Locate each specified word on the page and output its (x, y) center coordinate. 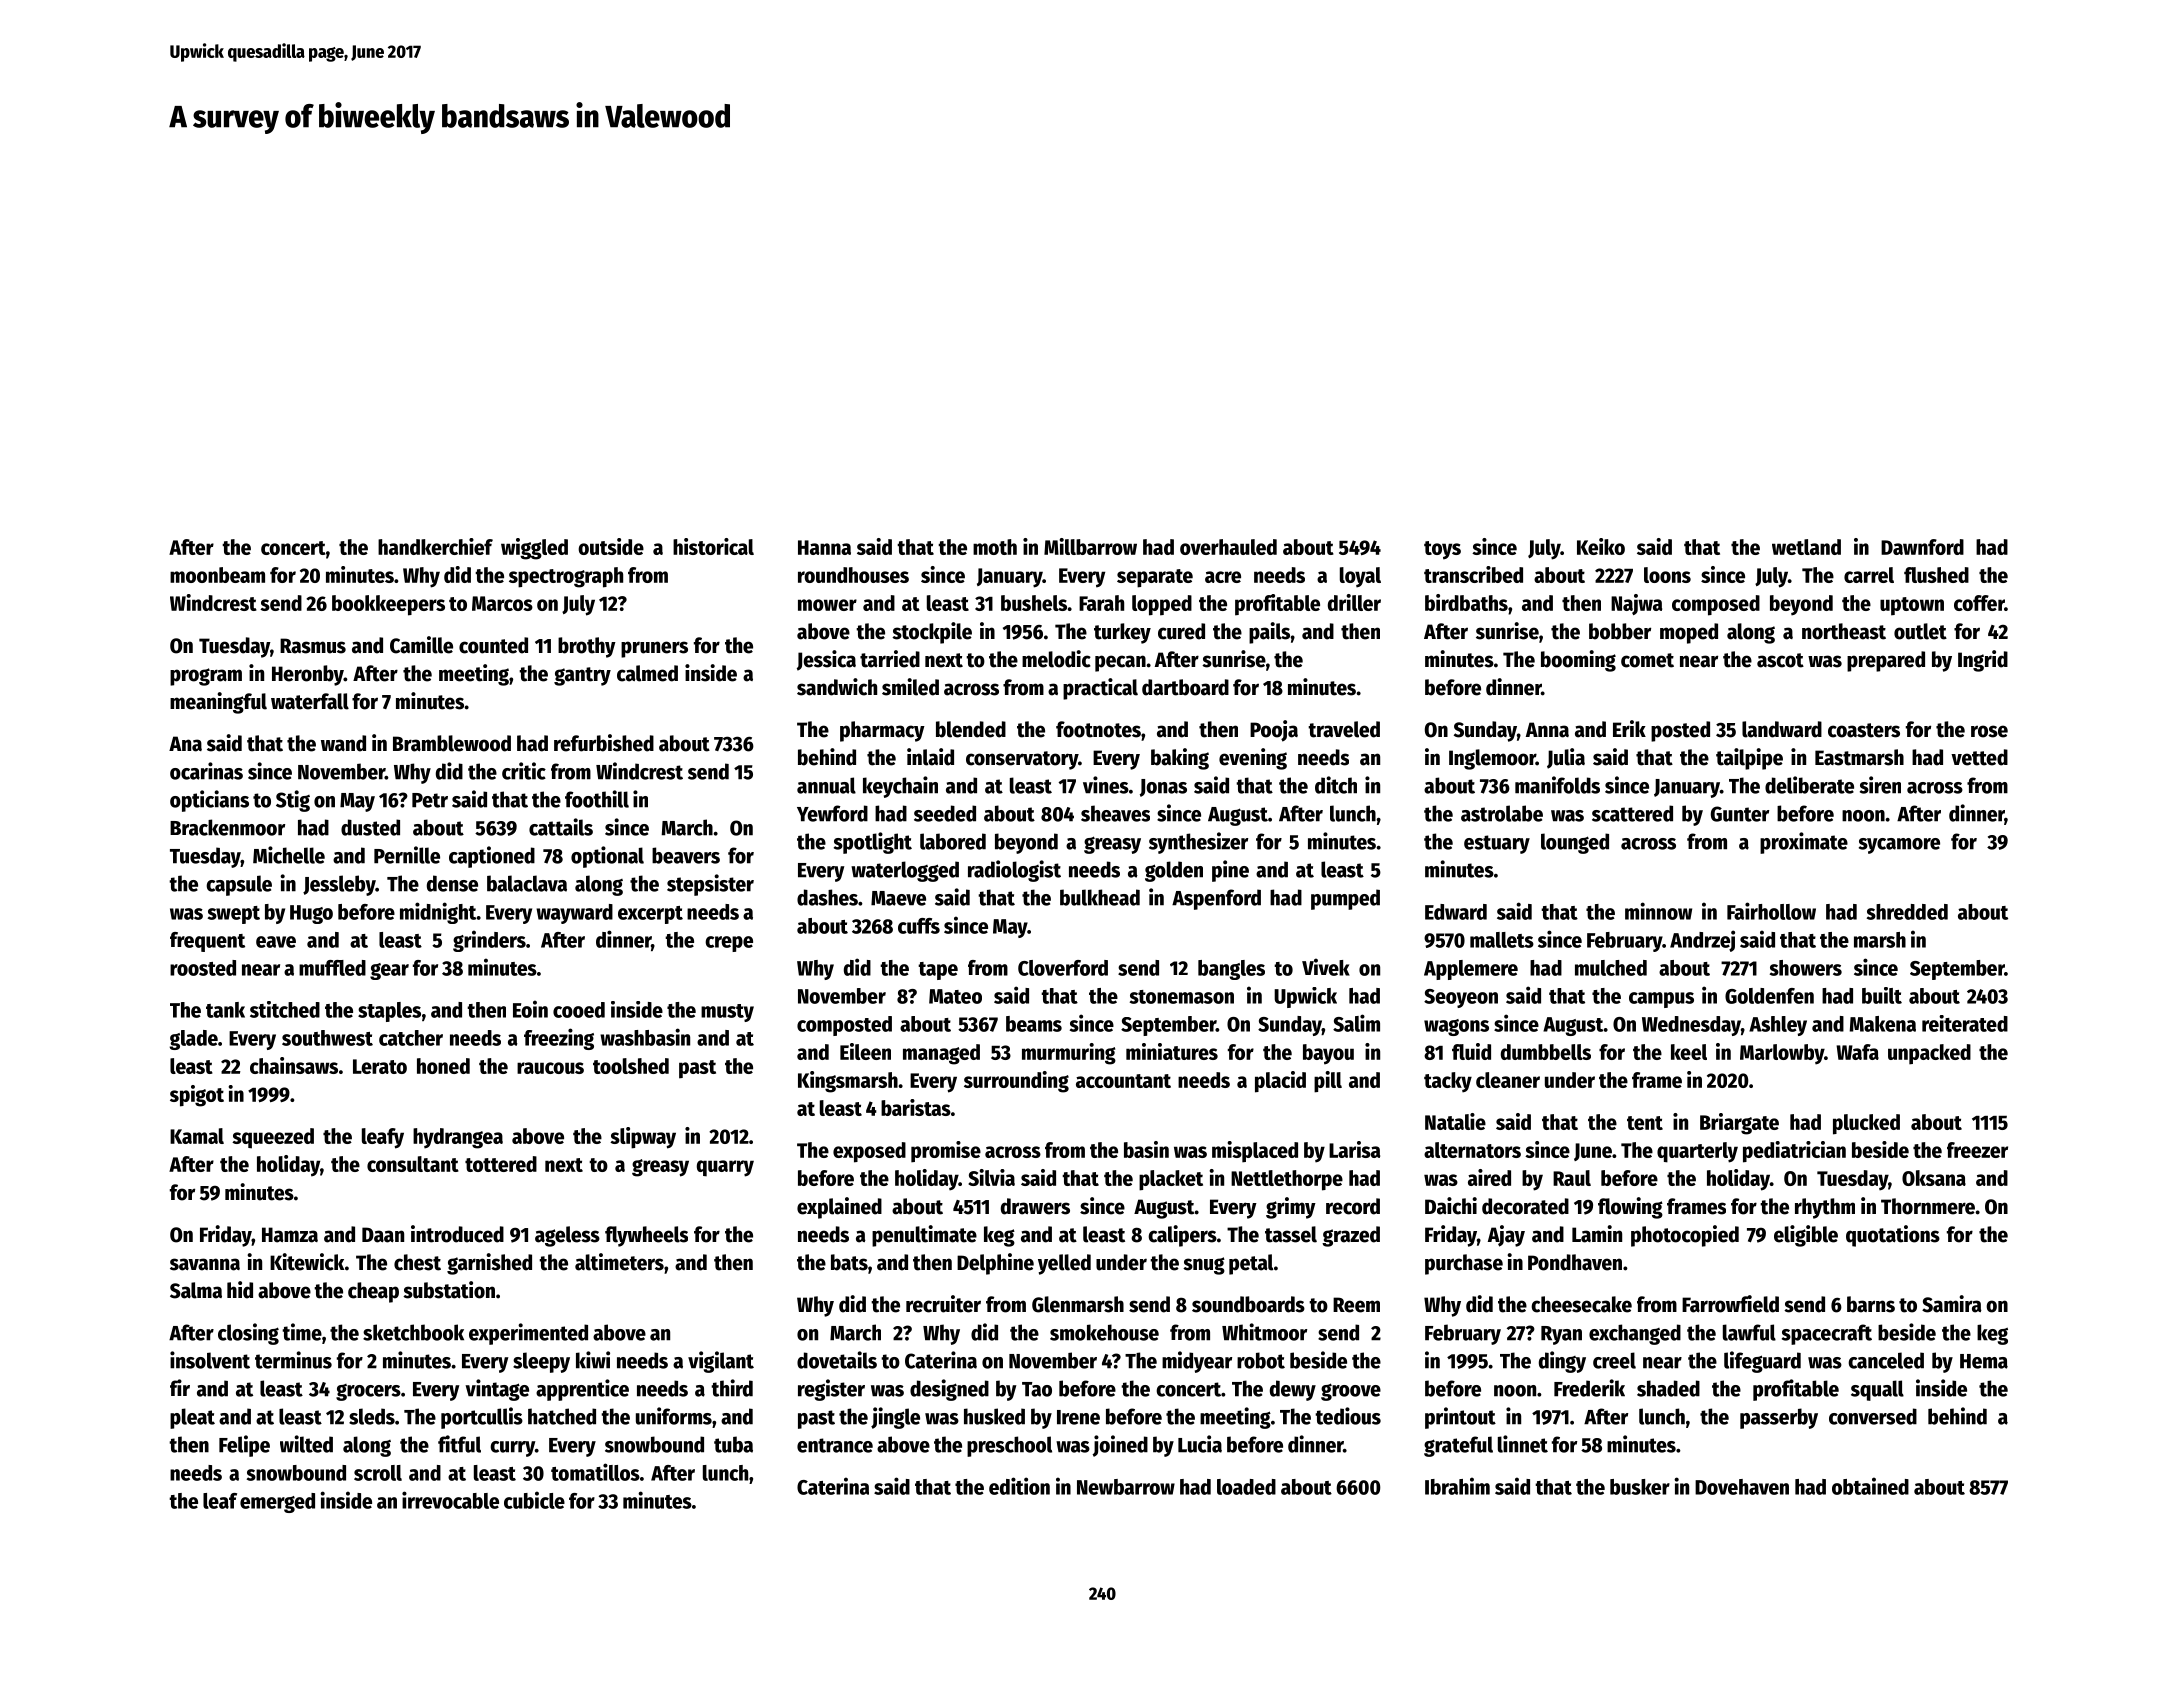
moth (995, 547)
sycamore (1899, 846)
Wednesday (1691, 1026)
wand (343, 743)
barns (1871, 1304)
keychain (900, 787)
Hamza (290, 1235)
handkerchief (435, 546)
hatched (562, 1416)
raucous (550, 1068)
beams (1034, 1024)
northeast (1844, 631)
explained (839, 1208)
